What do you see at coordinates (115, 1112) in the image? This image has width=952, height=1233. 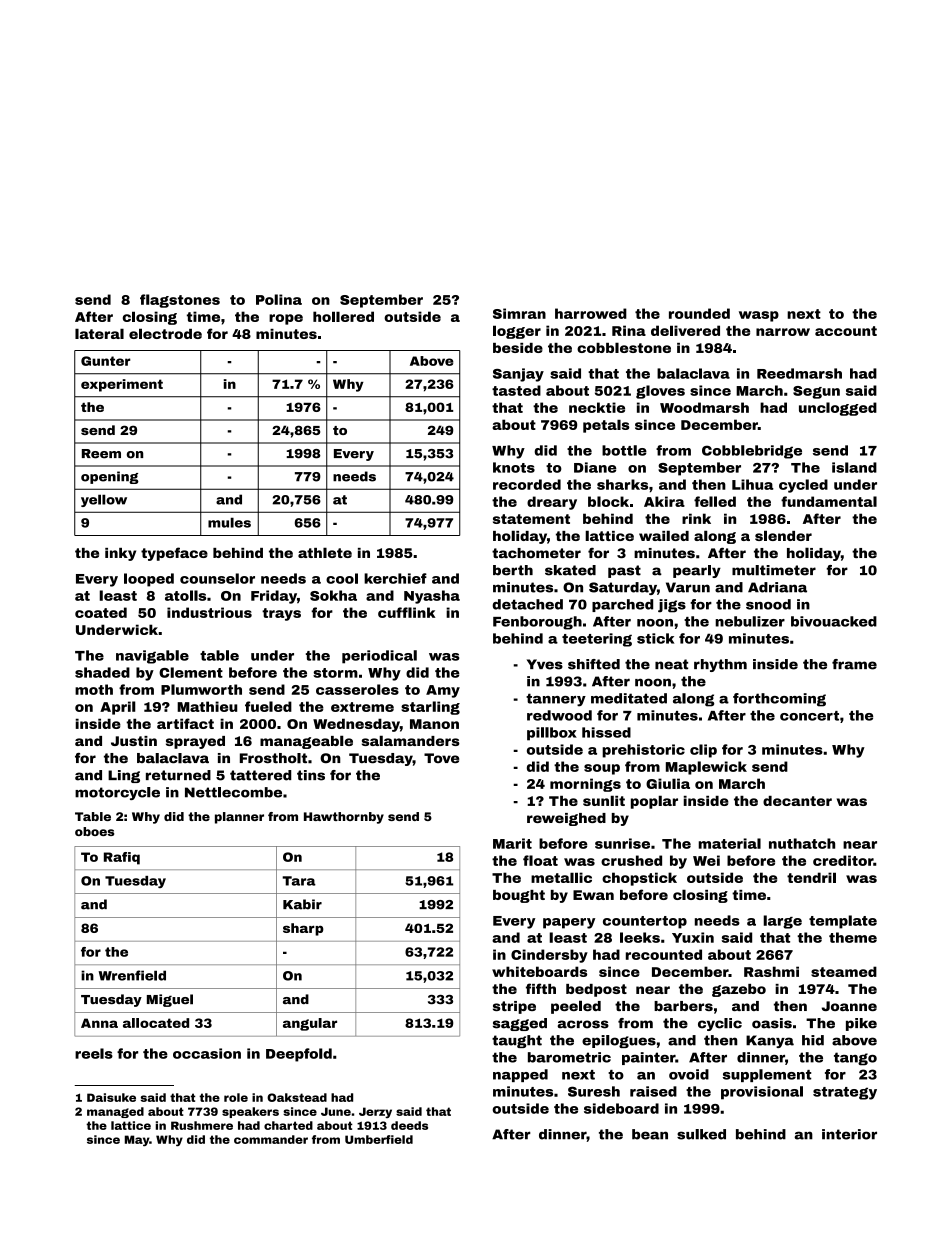 I see `managed` at bounding box center [115, 1112].
